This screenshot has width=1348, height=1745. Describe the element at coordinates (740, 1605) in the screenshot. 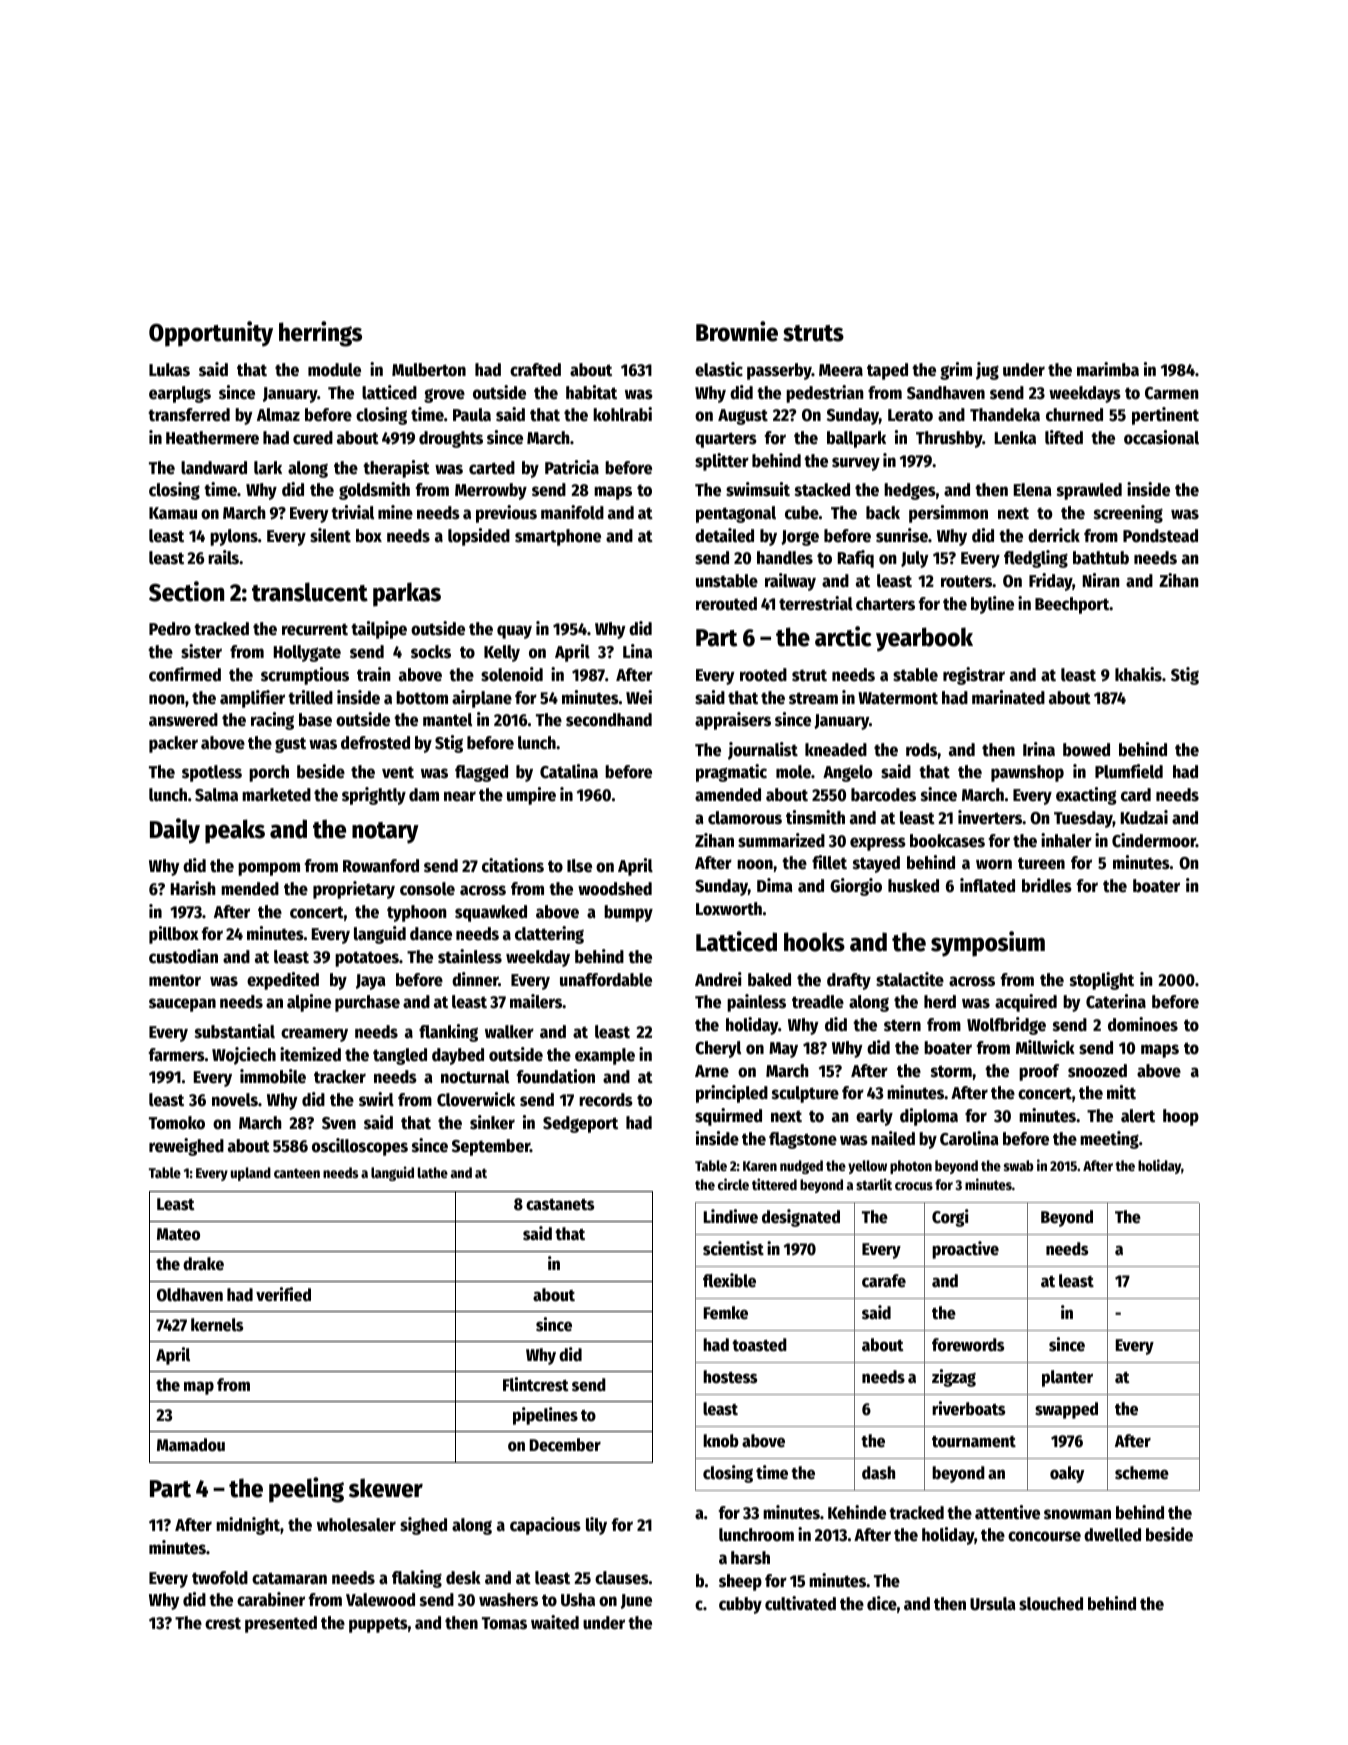

I see `cubby` at that location.
